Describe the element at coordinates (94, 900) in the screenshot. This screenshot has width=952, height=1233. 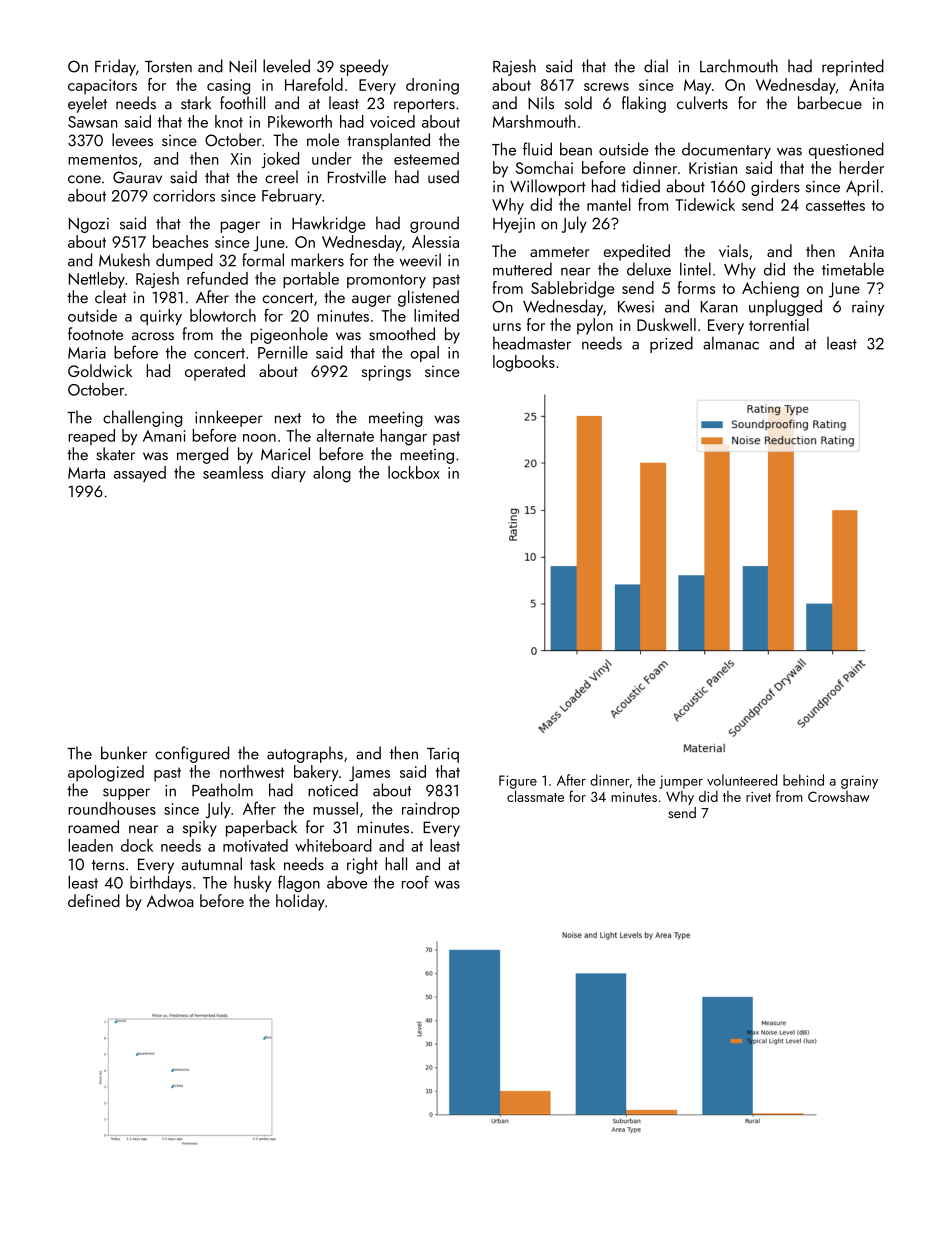
I see `defined` at that location.
